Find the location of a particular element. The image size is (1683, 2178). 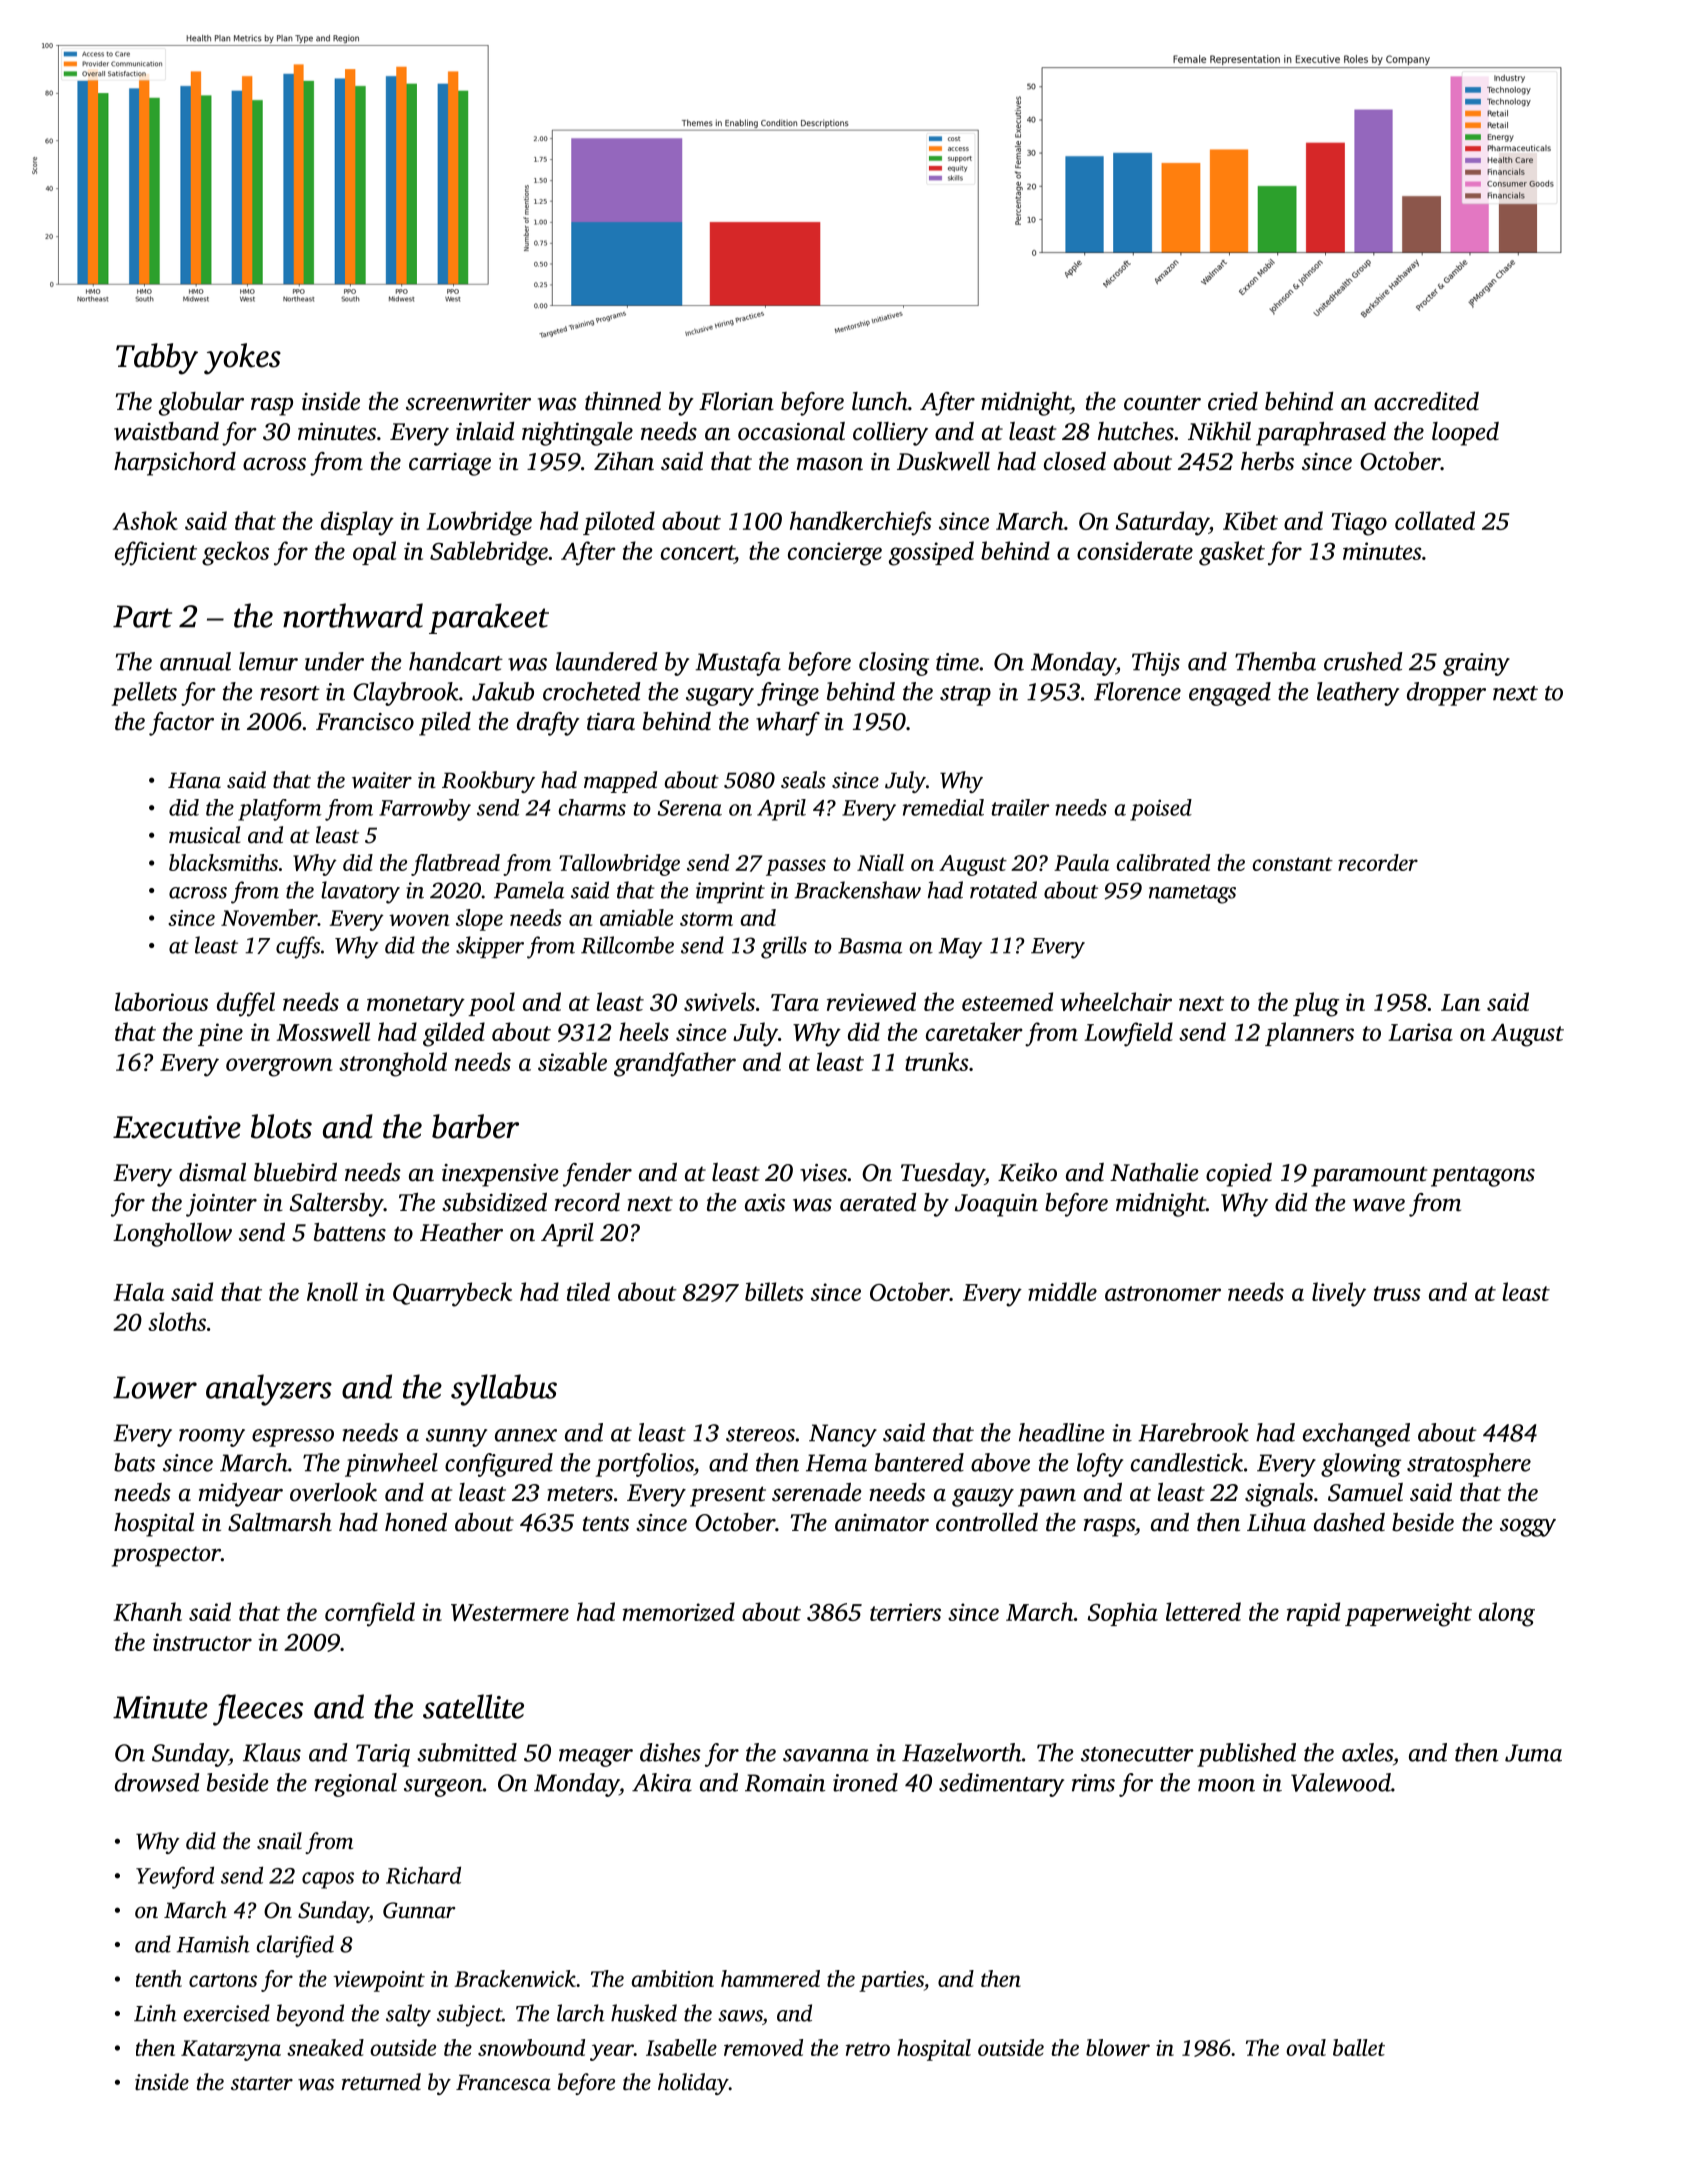

accredited is located at coordinates (1426, 401).
